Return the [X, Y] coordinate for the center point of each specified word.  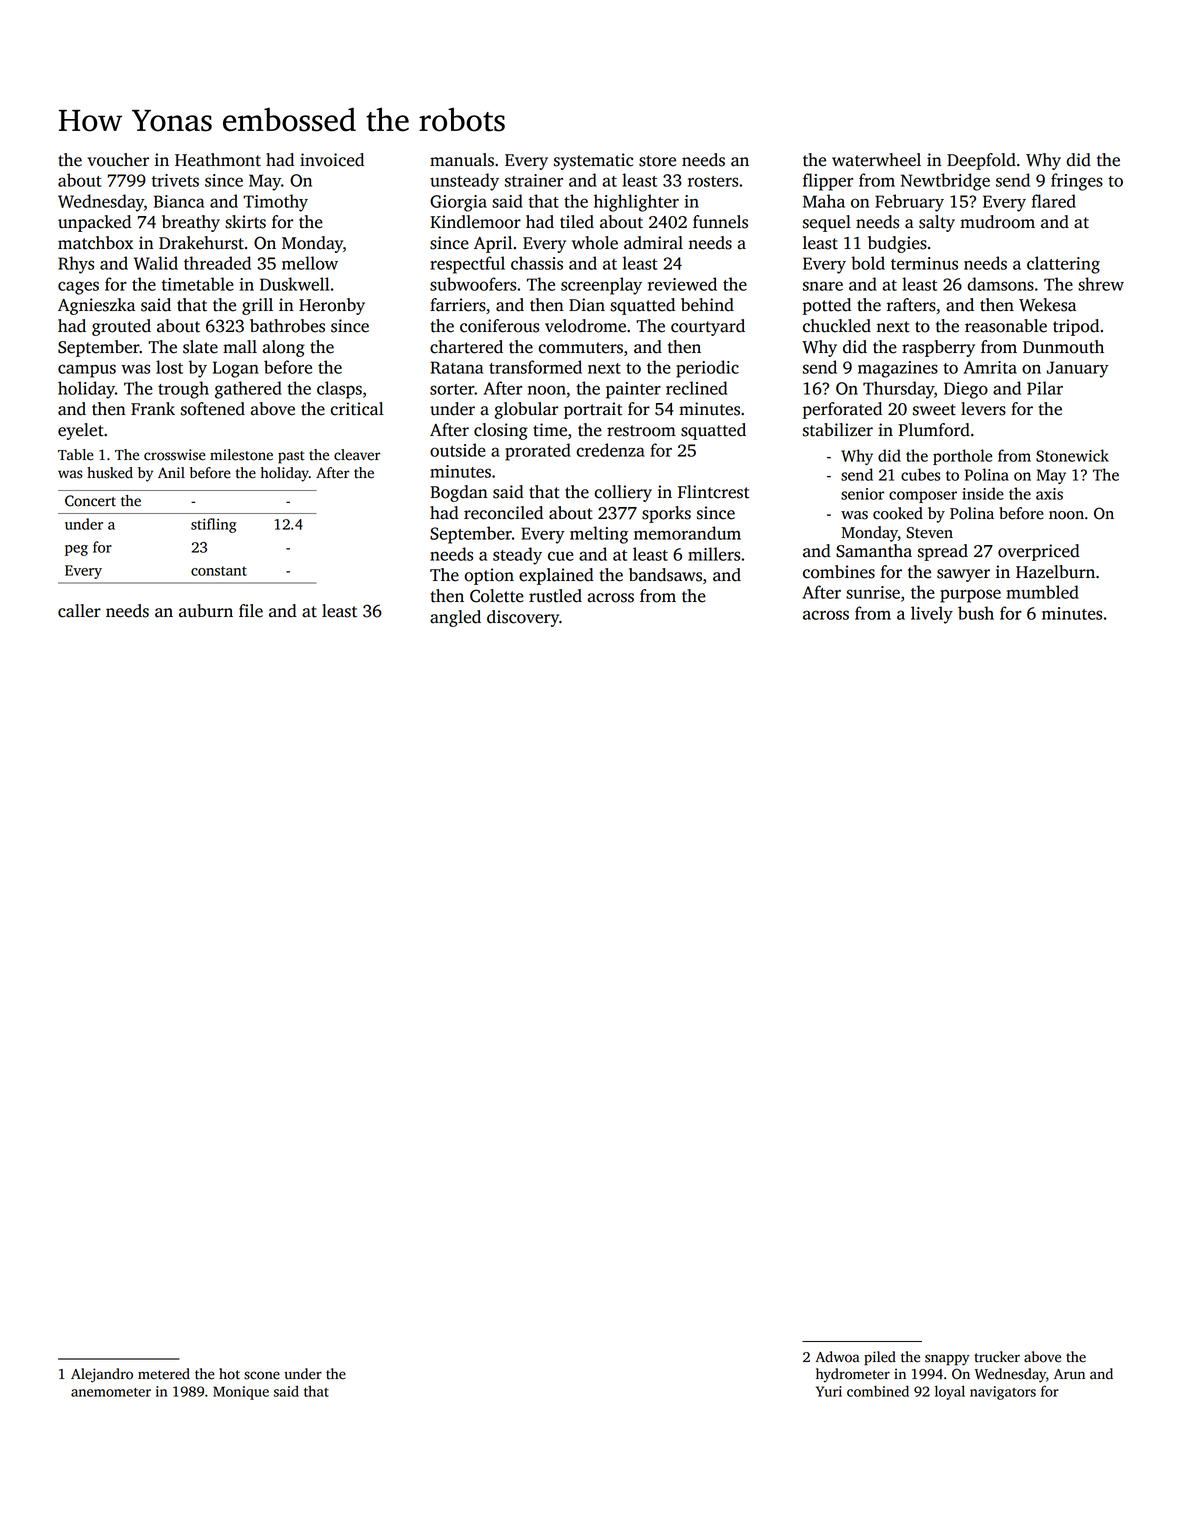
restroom [641, 431]
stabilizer [838, 430]
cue [561, 556]
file [251, 611]
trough [183, 390]
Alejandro [102, 1375]
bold [868, 263]
